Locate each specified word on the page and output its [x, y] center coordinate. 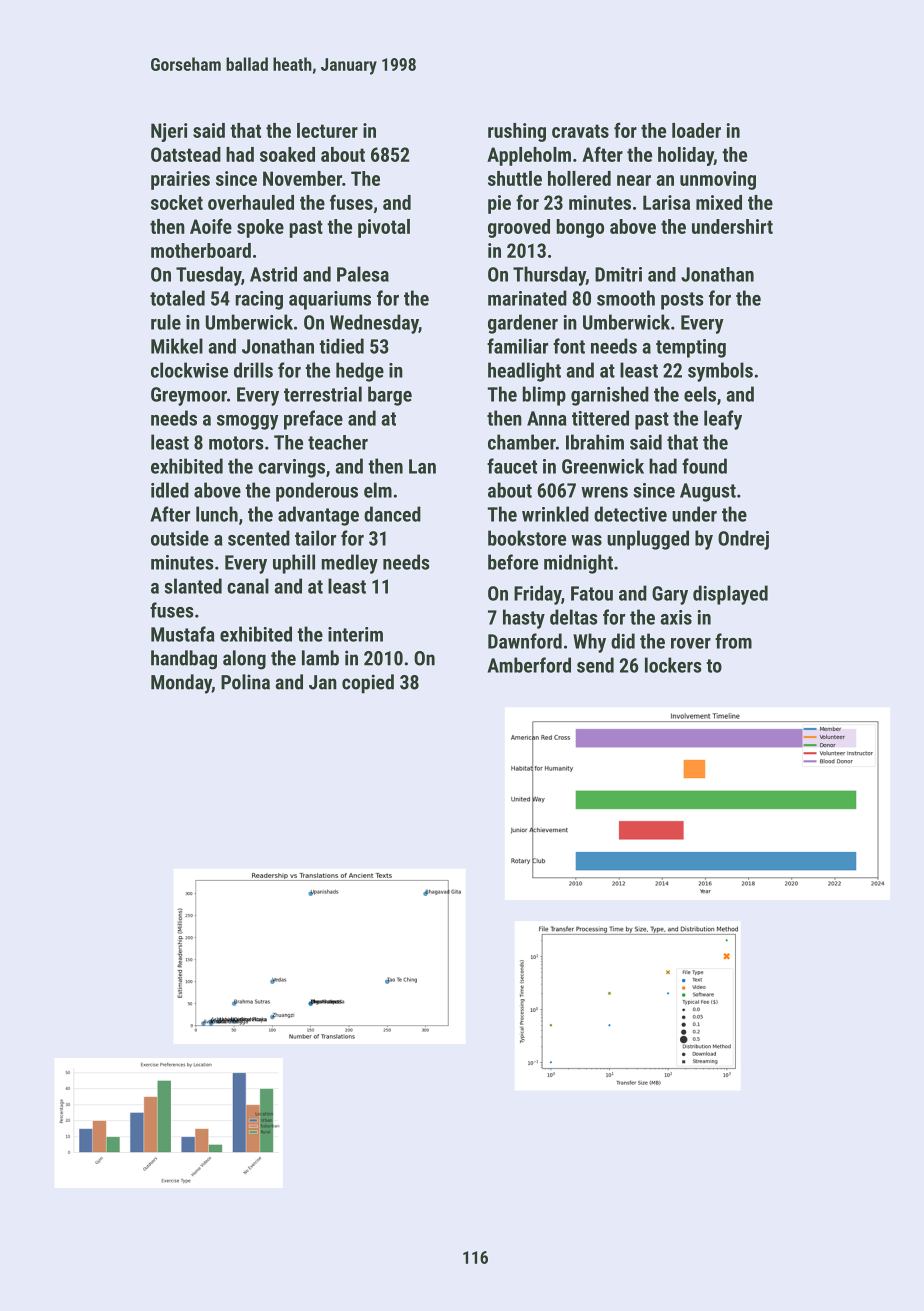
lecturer [327, 130]
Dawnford [525, 641]
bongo [580, 228]
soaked [287, 154]
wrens [604, 492]
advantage [318, 516]
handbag [184, 660]
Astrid [273, 274]
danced [392, 514]
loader [696, 130]
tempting [691, 348]
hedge [360, 372]
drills [253, 370]
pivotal [384, 228]
